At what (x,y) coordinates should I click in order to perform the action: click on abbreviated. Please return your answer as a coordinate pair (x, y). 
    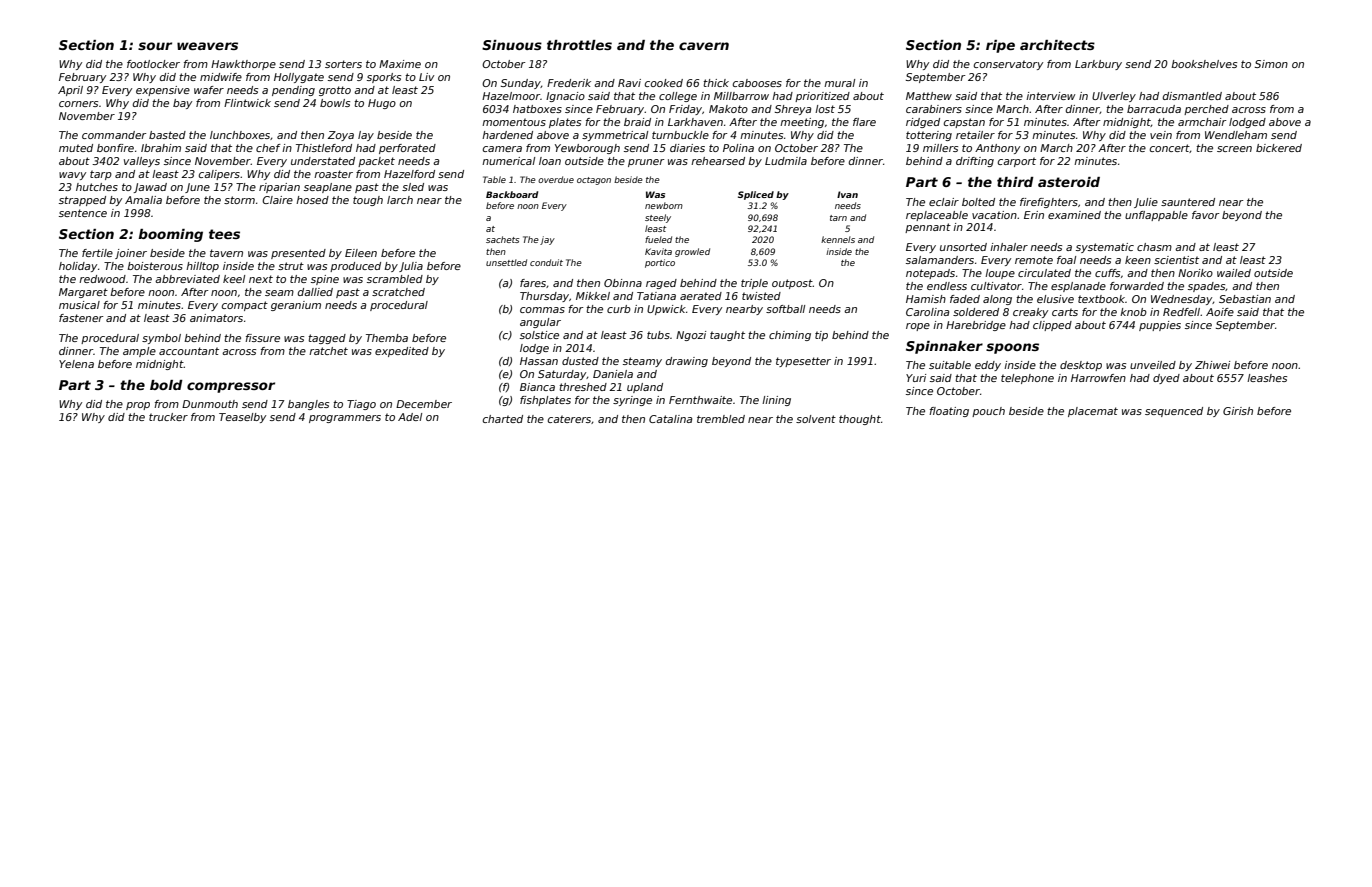
    Looking at the image, I should click on (187, 279).
